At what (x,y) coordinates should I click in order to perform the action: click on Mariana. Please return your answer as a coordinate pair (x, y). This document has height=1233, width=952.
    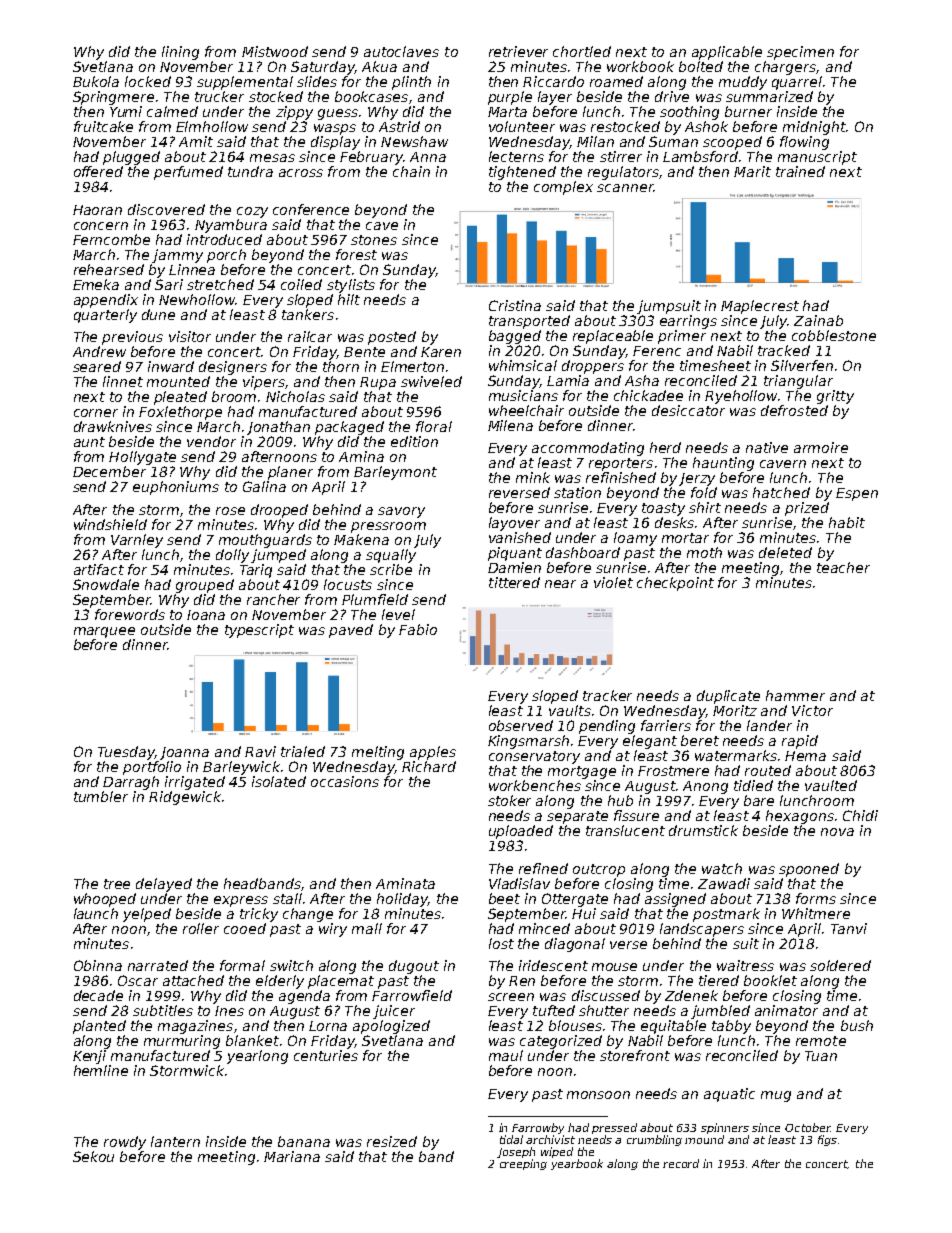
    Looking at the image, I should click on (292, 1156).
